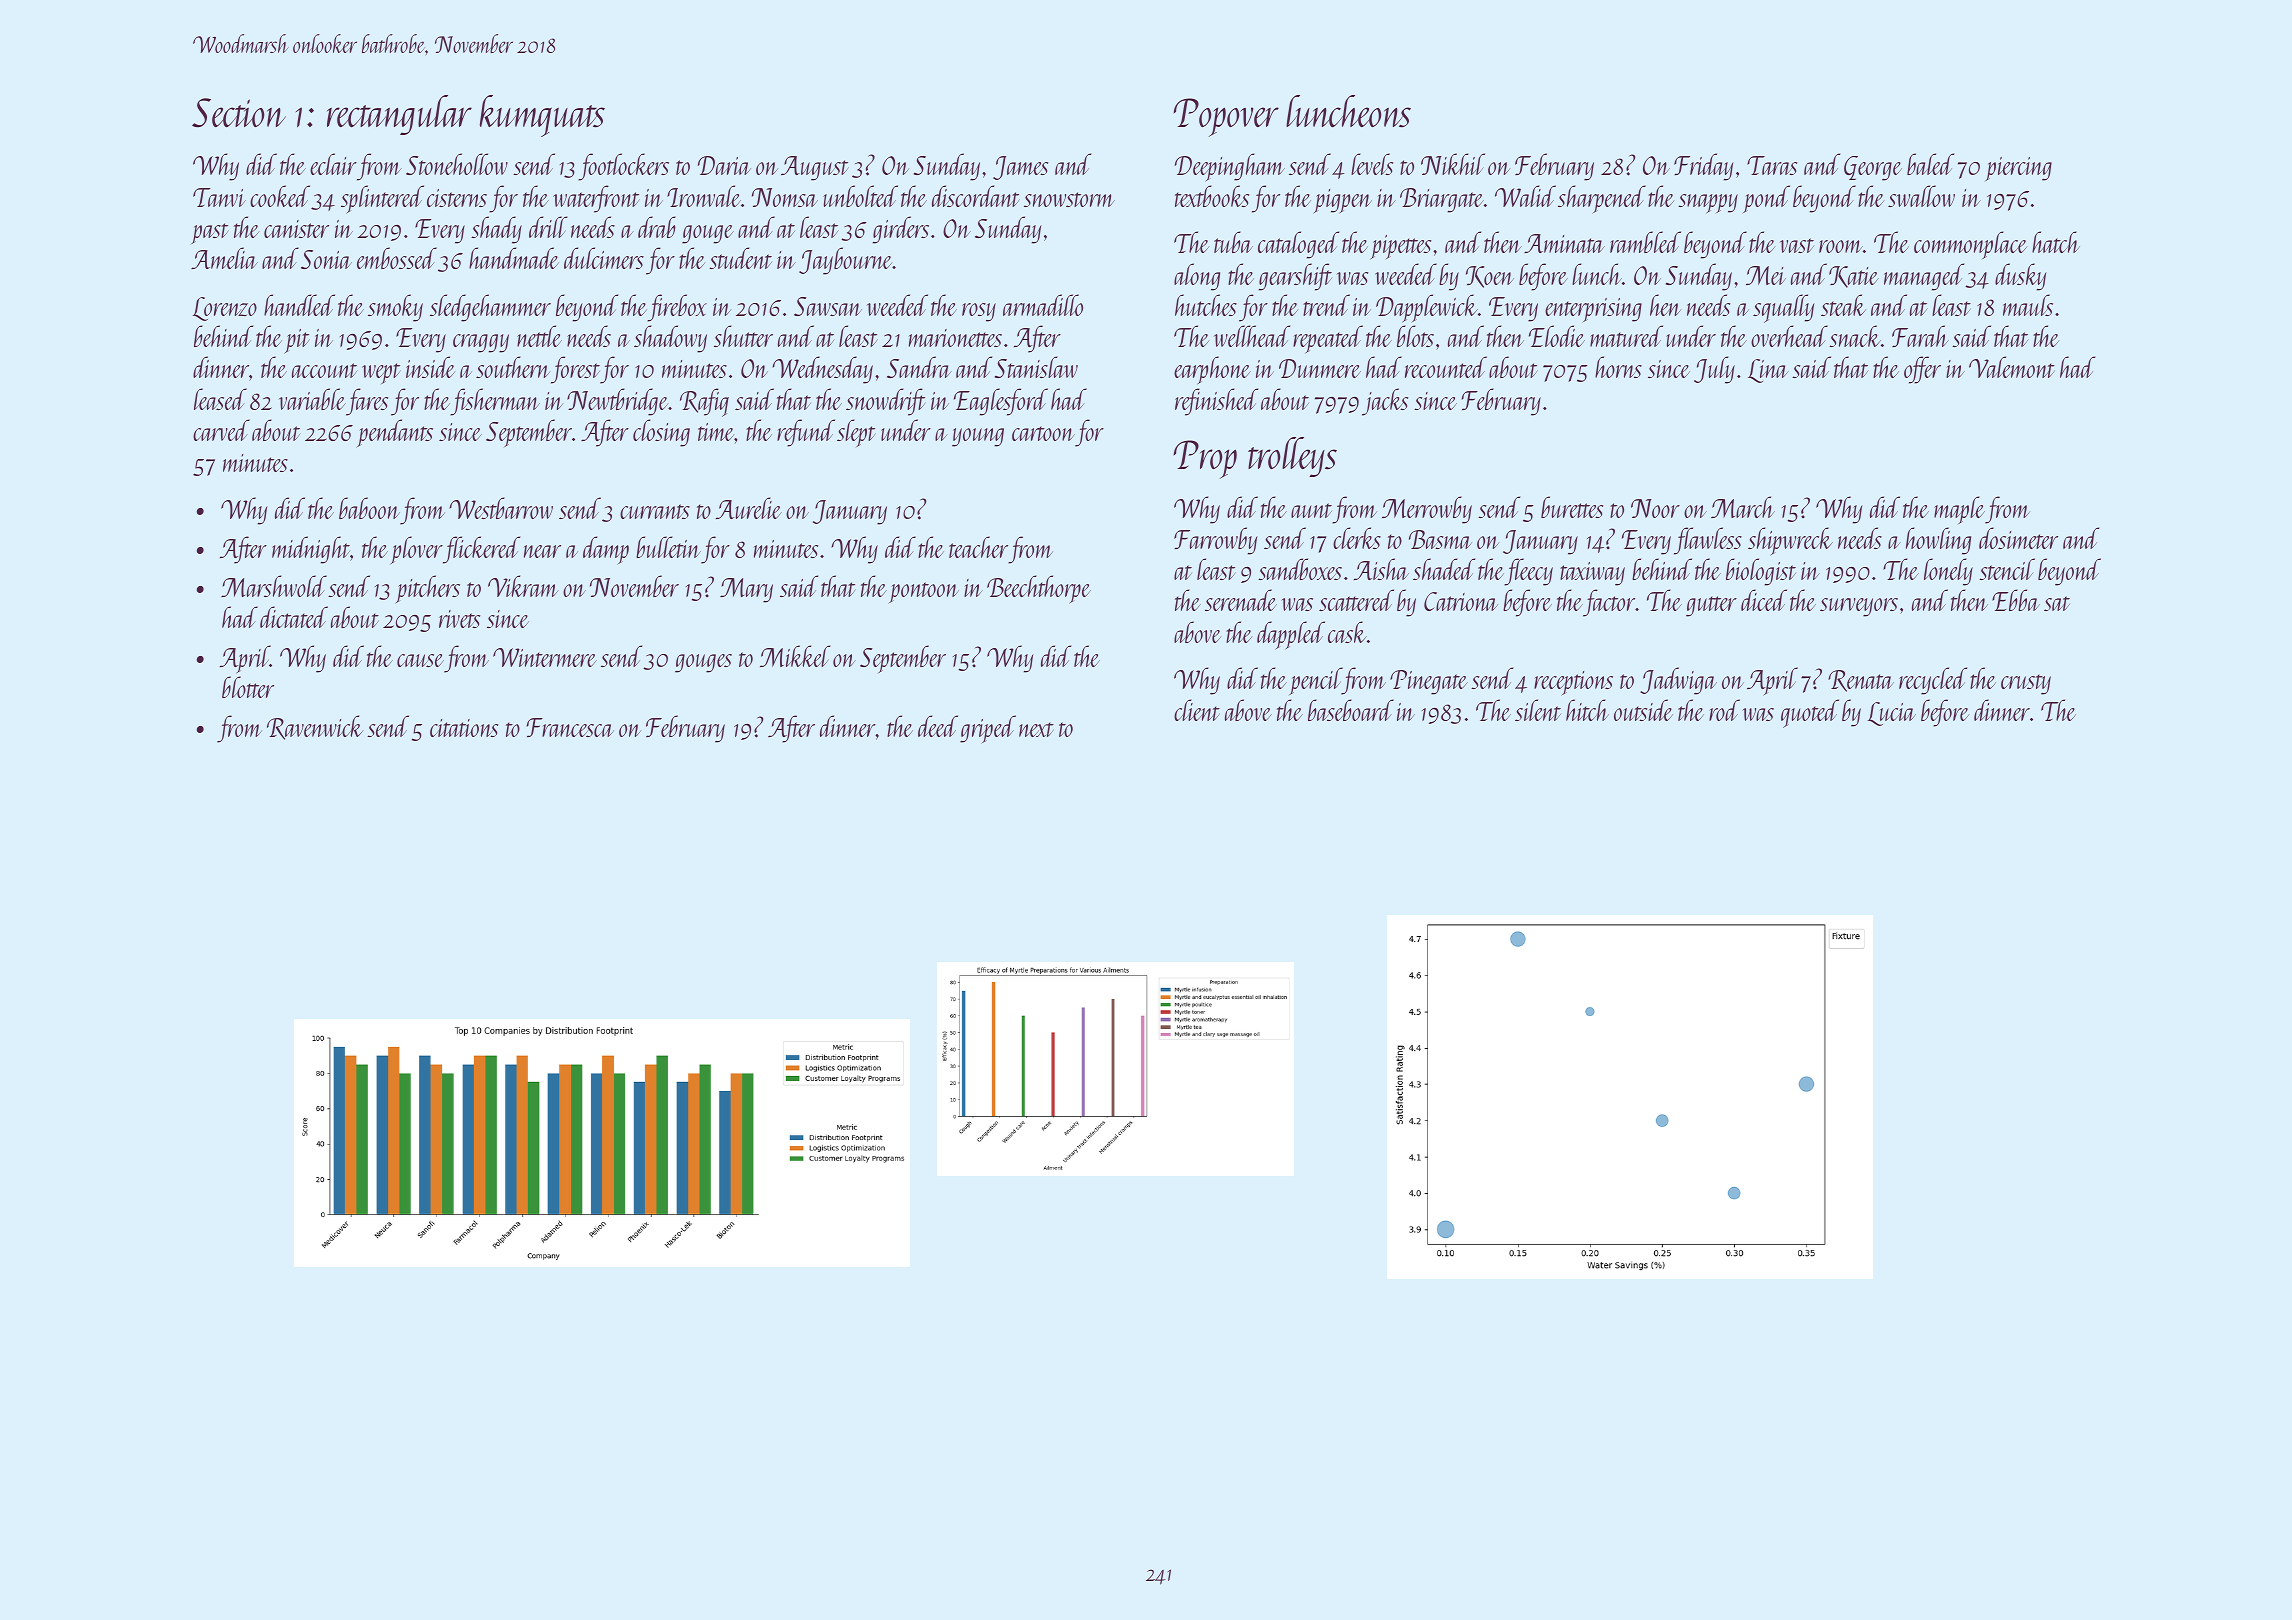  What do you see at coordinates (570, 727) in the page?
I see `Francesca` at bounding box center [570, 727].
